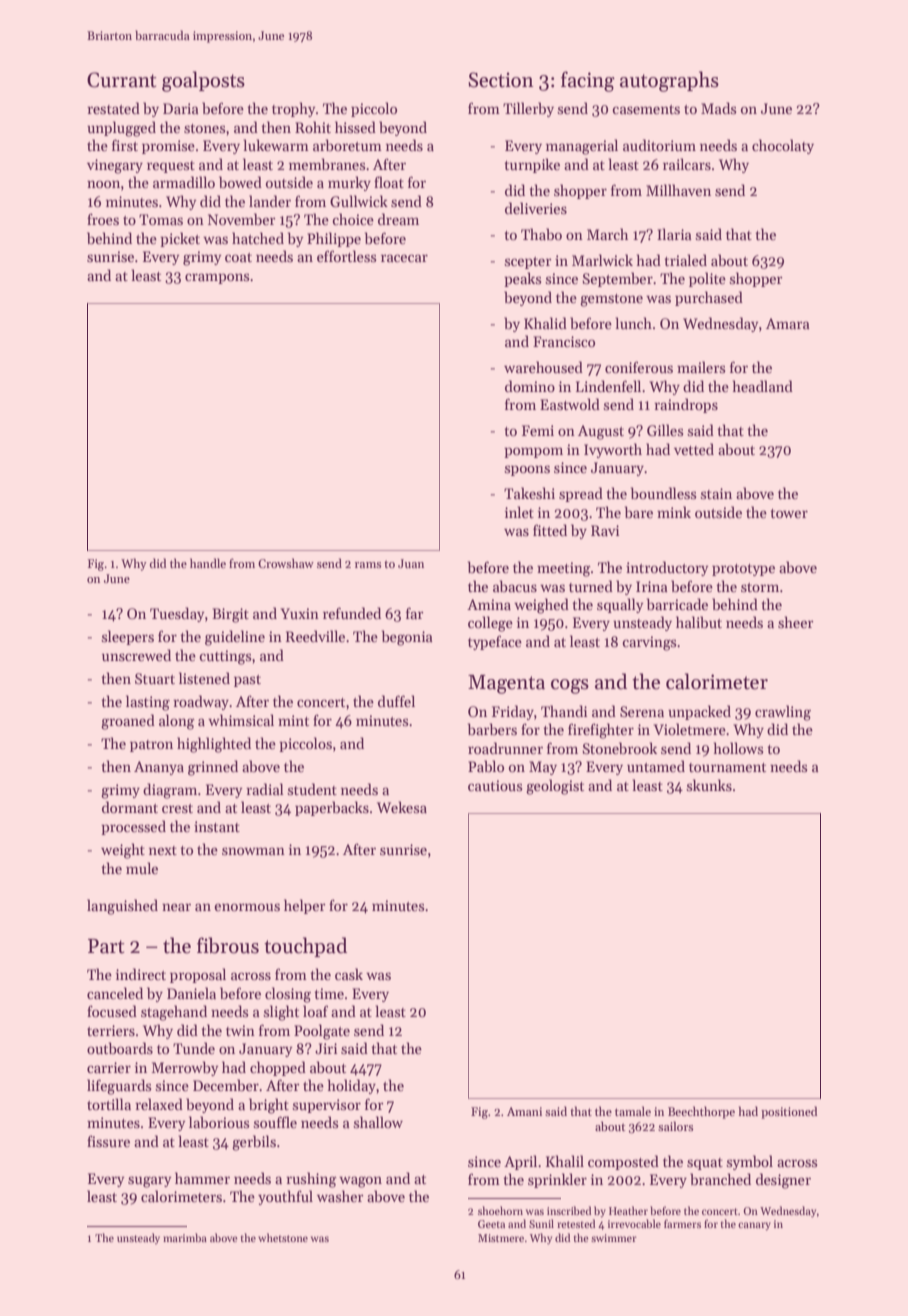 This page has height=1316, width=908. I want to click on chopped, so click(278, 1068).
